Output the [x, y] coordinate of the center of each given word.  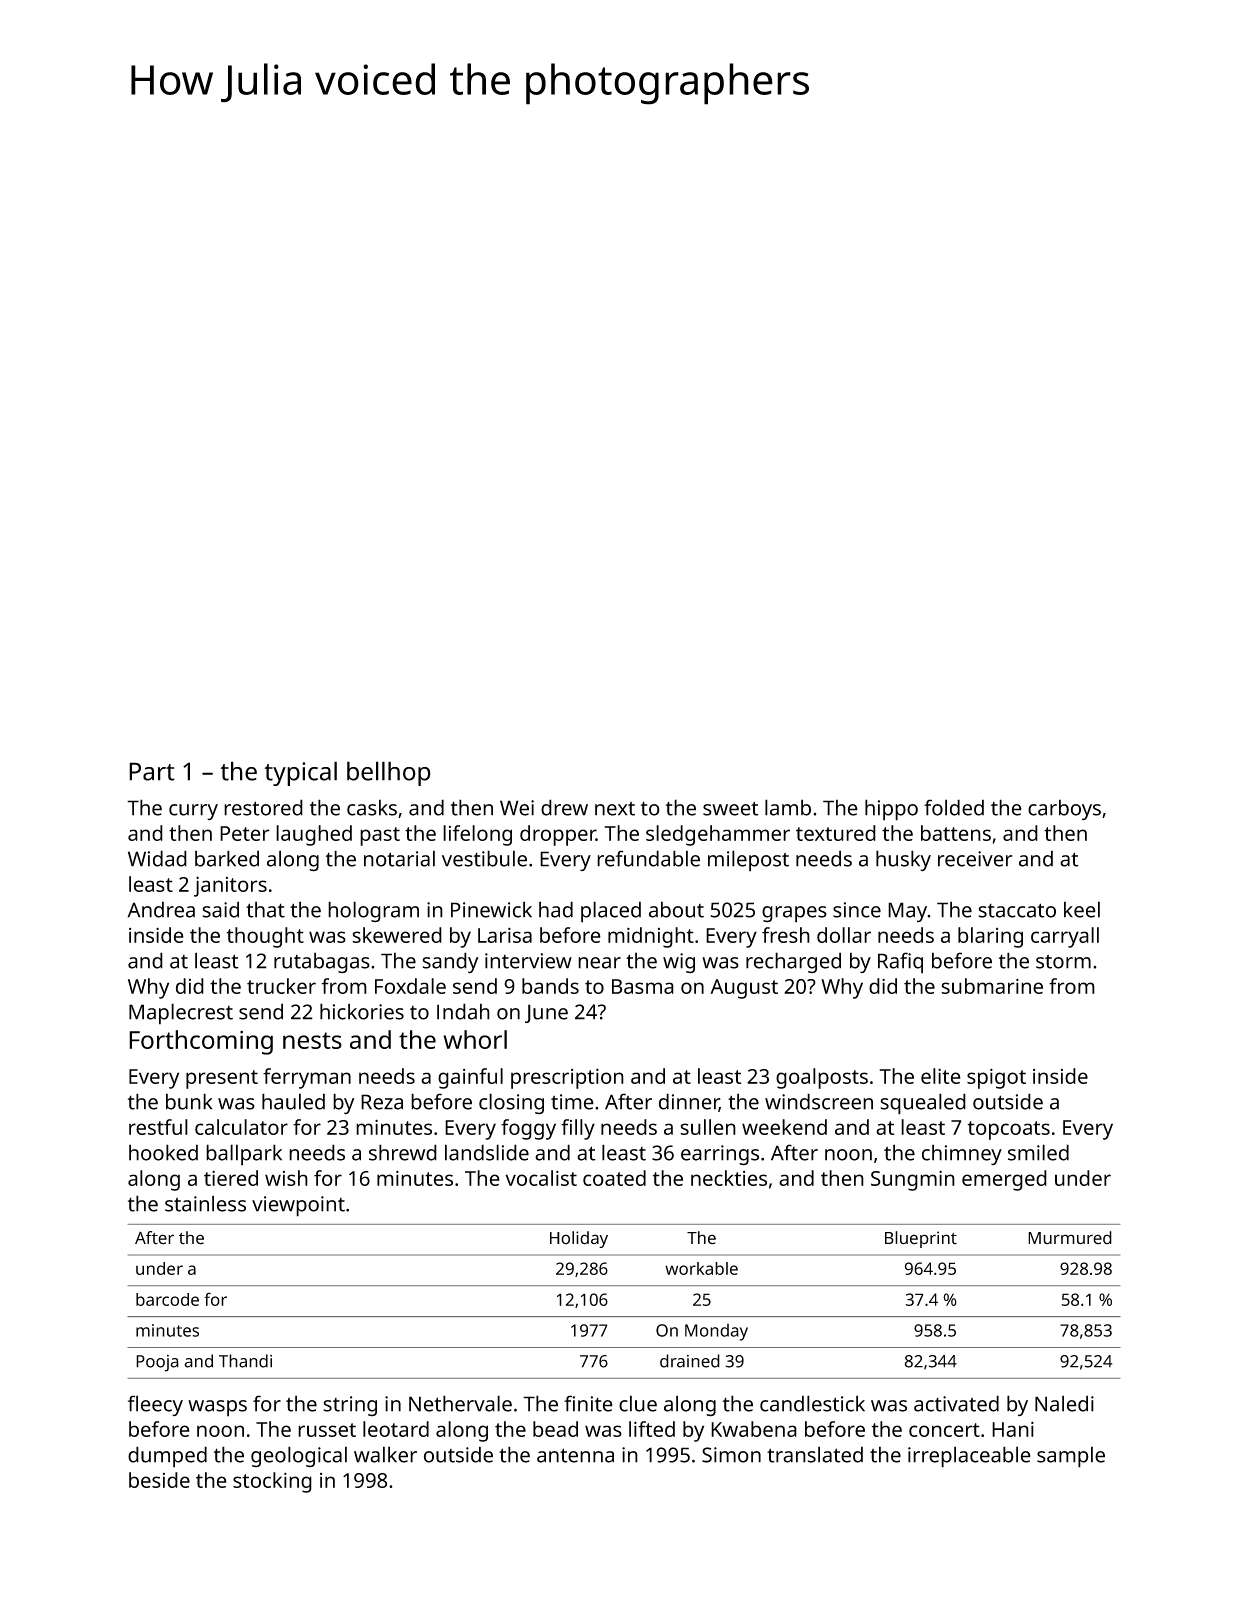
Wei [517, 808]
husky [903, 860]
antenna [575, 1455]
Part [152, 771]
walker [385, 1454]
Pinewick [491, 909]
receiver [975, 859]
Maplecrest [181, 1014]
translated [815, 1454]
